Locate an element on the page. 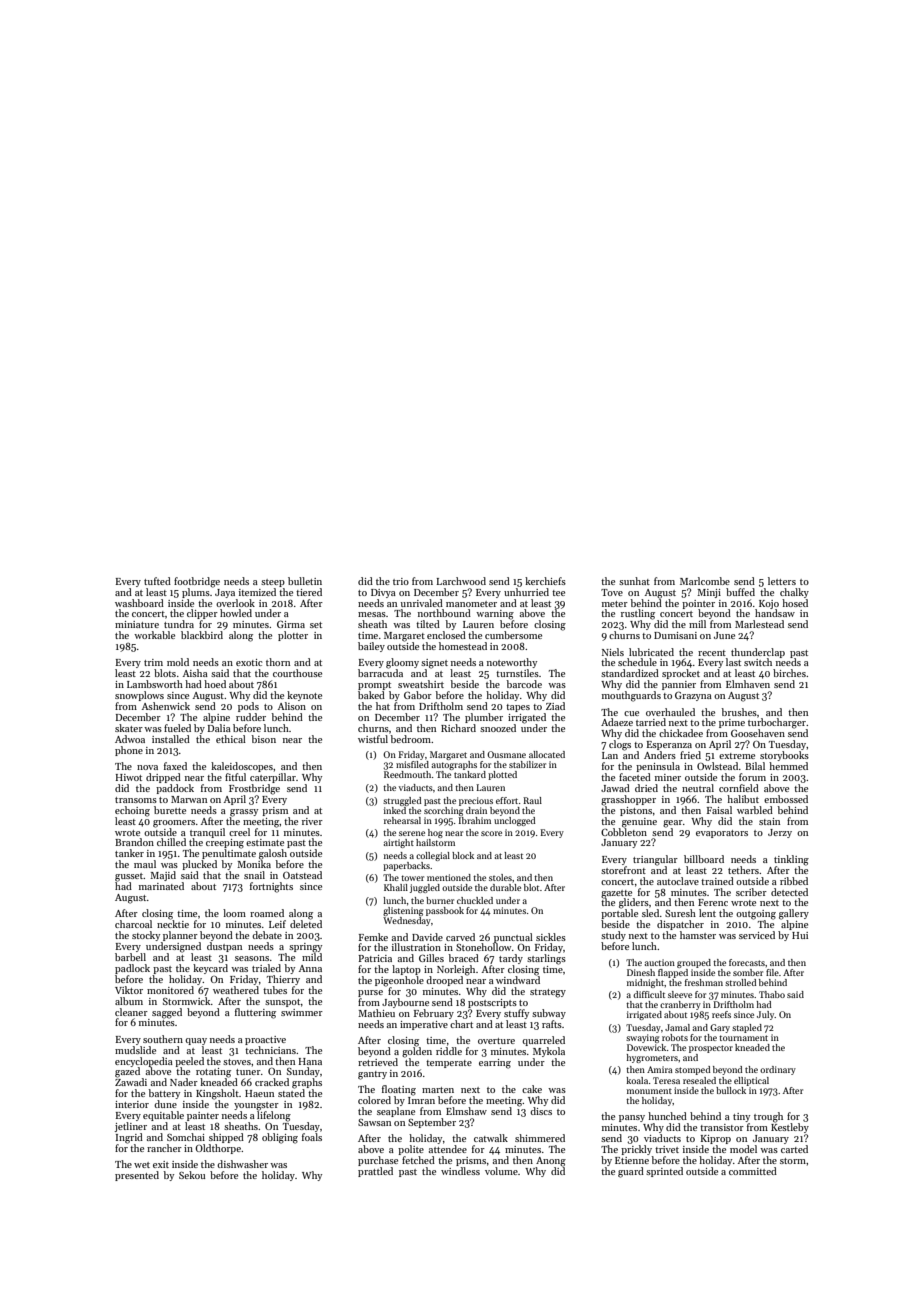  creel is located at coordinates (239, 832).
